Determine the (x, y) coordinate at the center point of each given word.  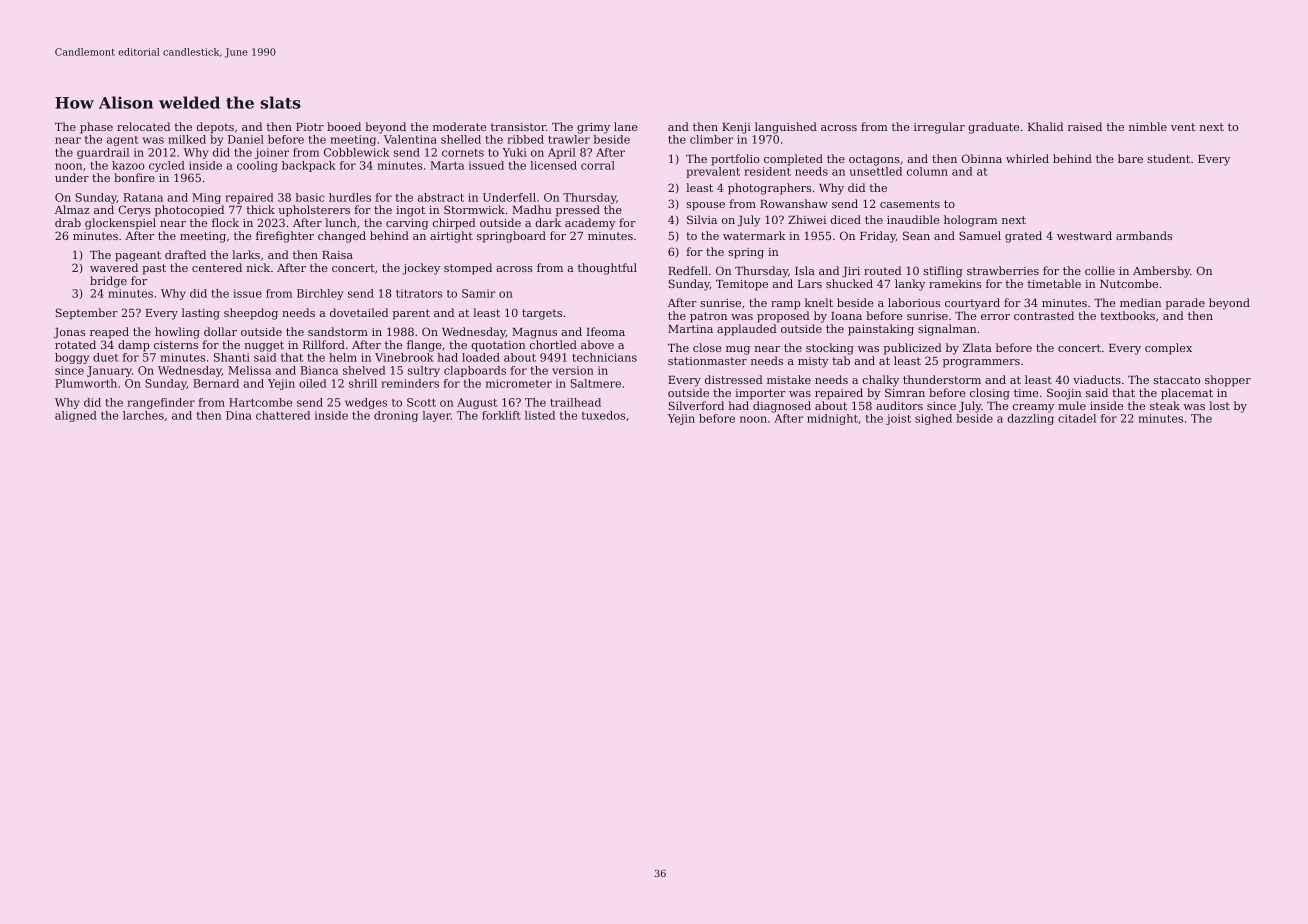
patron (708, 317)
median (1140, 302)
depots (215, 128)
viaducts (1097, 379)
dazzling (1030, 419)
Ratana (143, 197)
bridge (108, 282)
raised (1085, 126)
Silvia (702, 219)
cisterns (176, 345)
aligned (76, 416)
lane (626, 126)
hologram (970, 221)
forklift (501, 415)
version (573, 370)
